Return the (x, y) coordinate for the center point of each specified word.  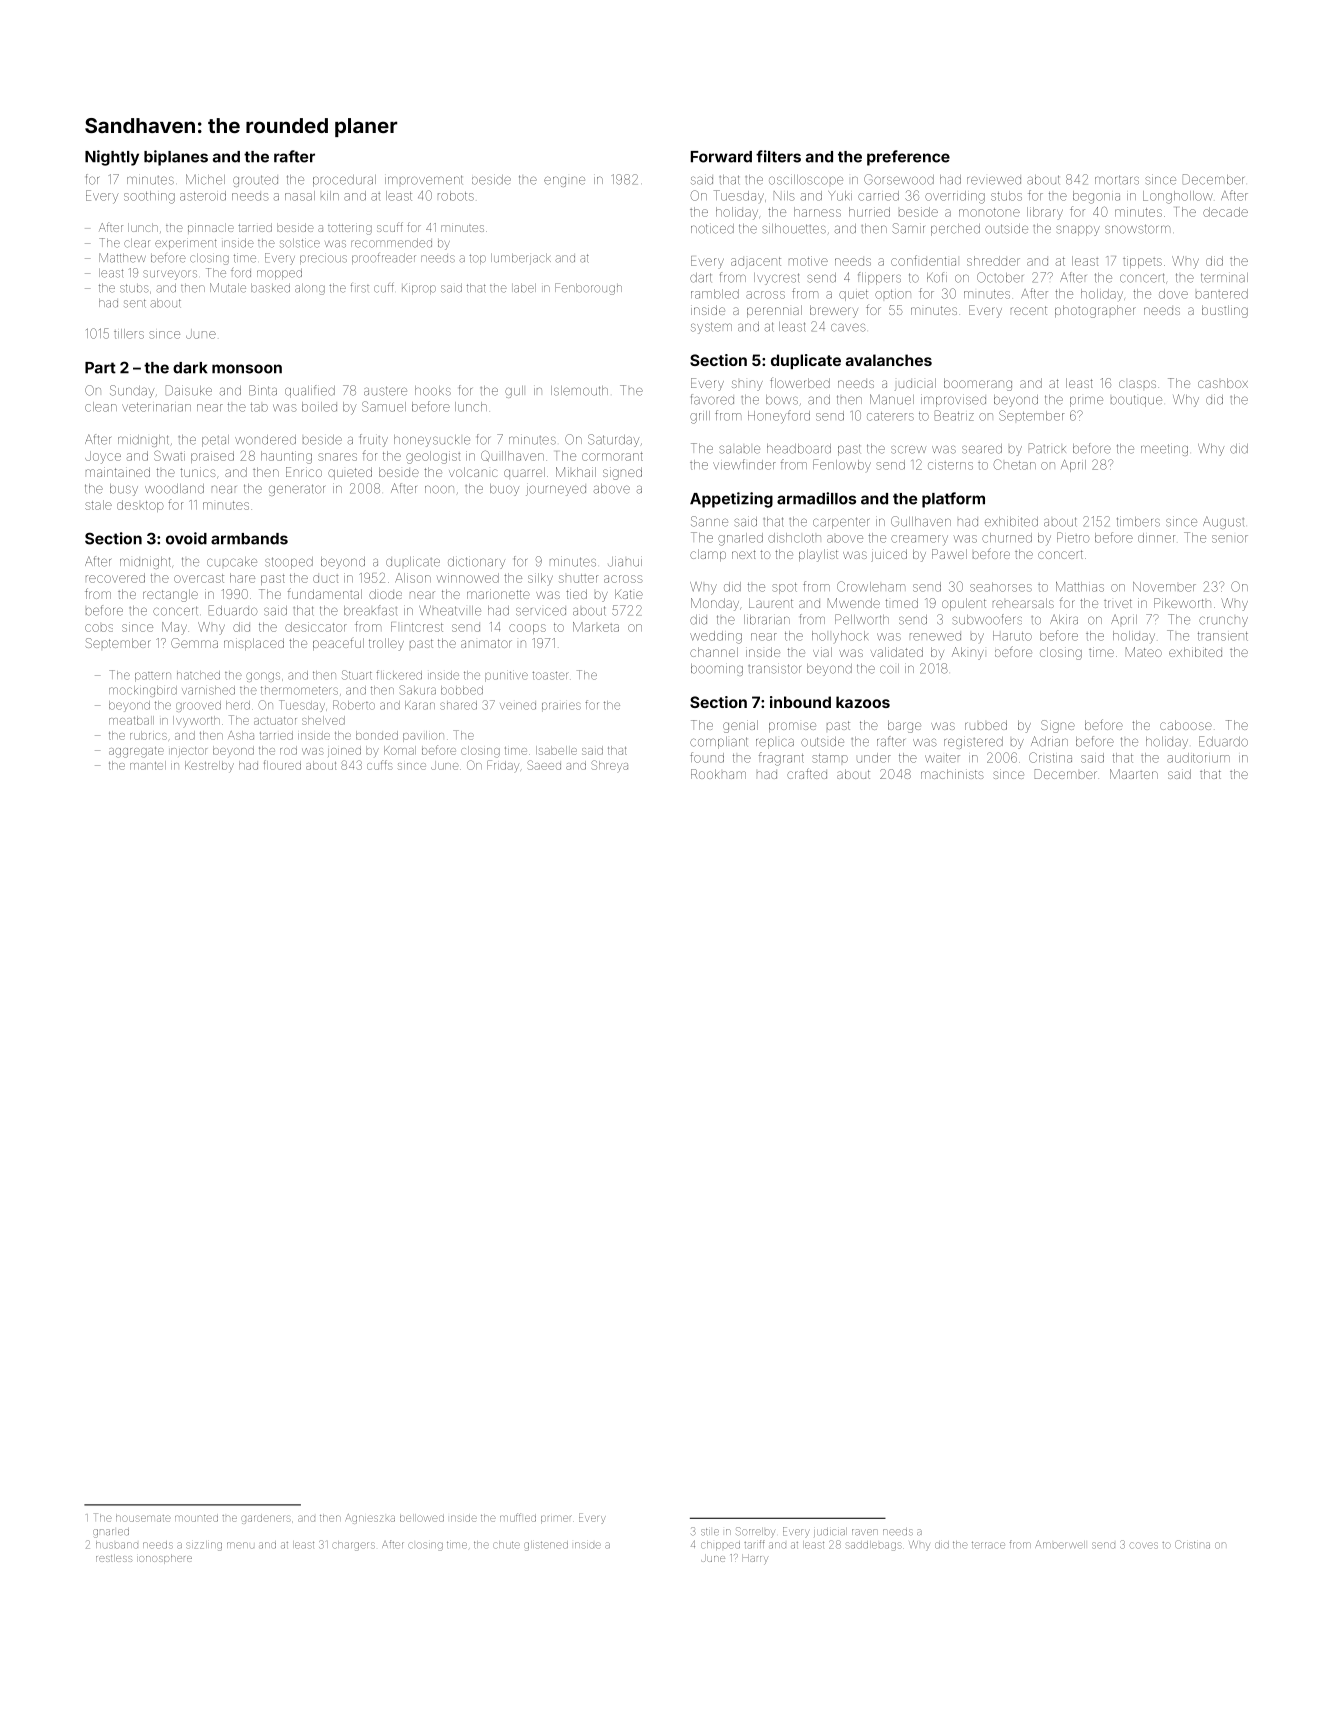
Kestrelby (209, 767)
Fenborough (588, 289)
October (1000, 277)
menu (240, 1545)
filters (778, 156)
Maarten (1134, 774)
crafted (807, 773)
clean (101, 407)
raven (865, 1532)
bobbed (462, 690)
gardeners (266, 1519)
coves (1143, 1545)
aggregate (136, 752)
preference (908, 158)
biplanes (176, 158)
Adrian (1049, 741)
